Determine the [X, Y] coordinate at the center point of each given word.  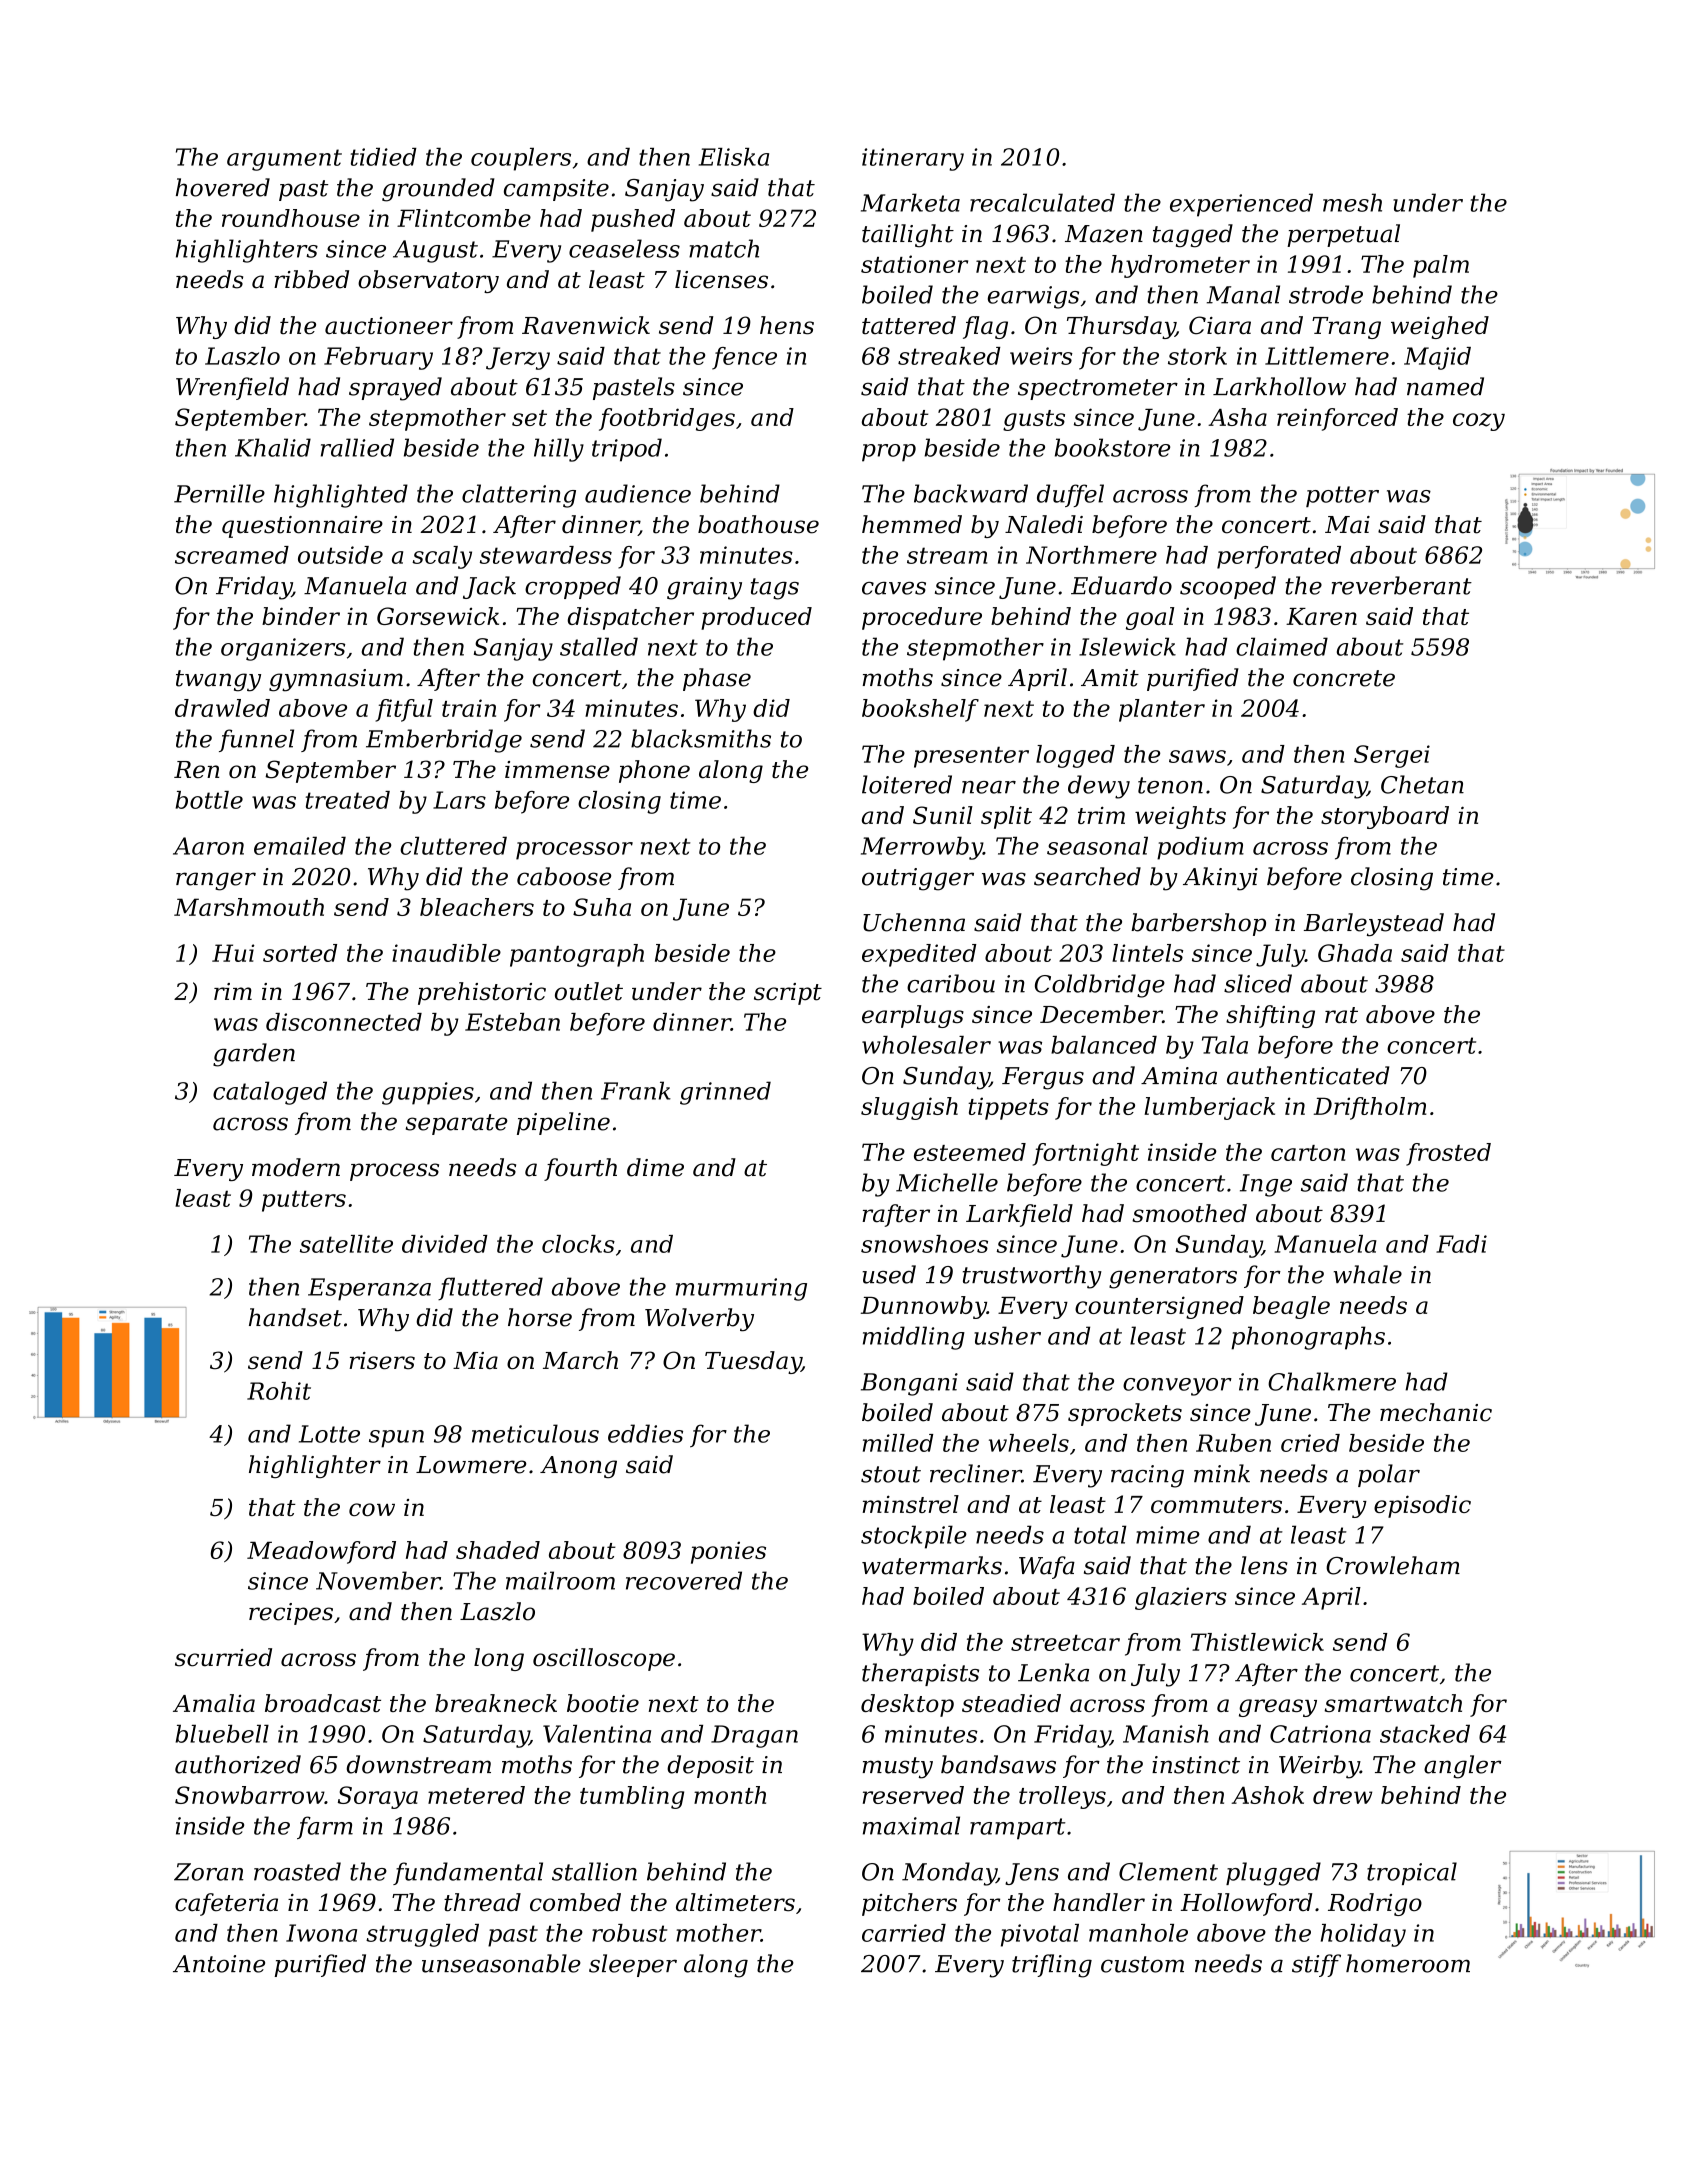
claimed [1282, 646]
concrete [1344, 678]
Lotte [329, 1434]
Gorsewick [438, 616]
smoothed [1189, 1213]
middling [914, 1338]
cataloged [270, 1093]
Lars [459, 800]
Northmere [1091, 555]
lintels [1147, 953]
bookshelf [920, 710]
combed [575, 1902]
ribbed [311, 279]
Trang [1346, 328]
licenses [721, 279]
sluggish [909, 1108]
